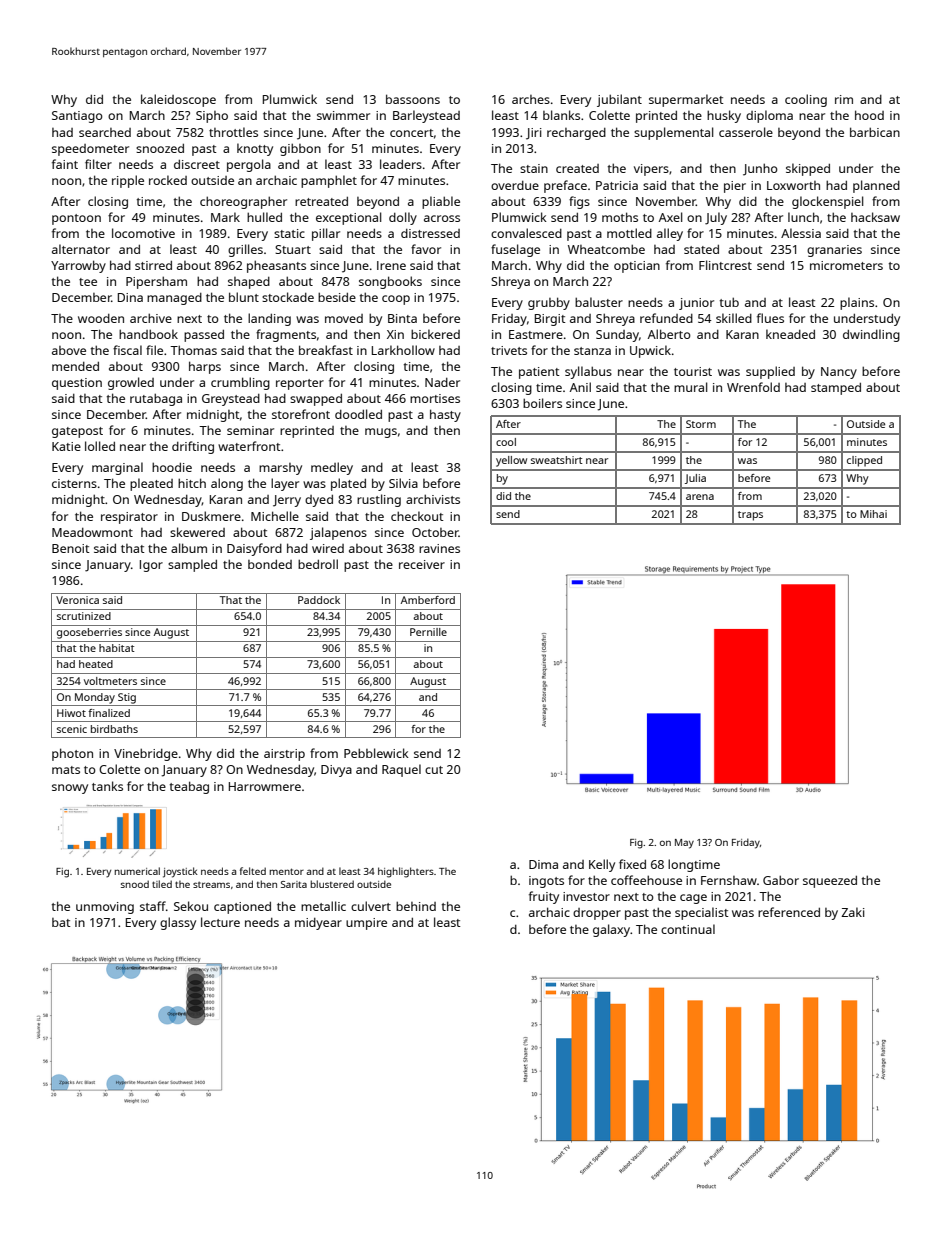  Describe the element at coordinates (77, 384) in the document. I see `question` at that location.
